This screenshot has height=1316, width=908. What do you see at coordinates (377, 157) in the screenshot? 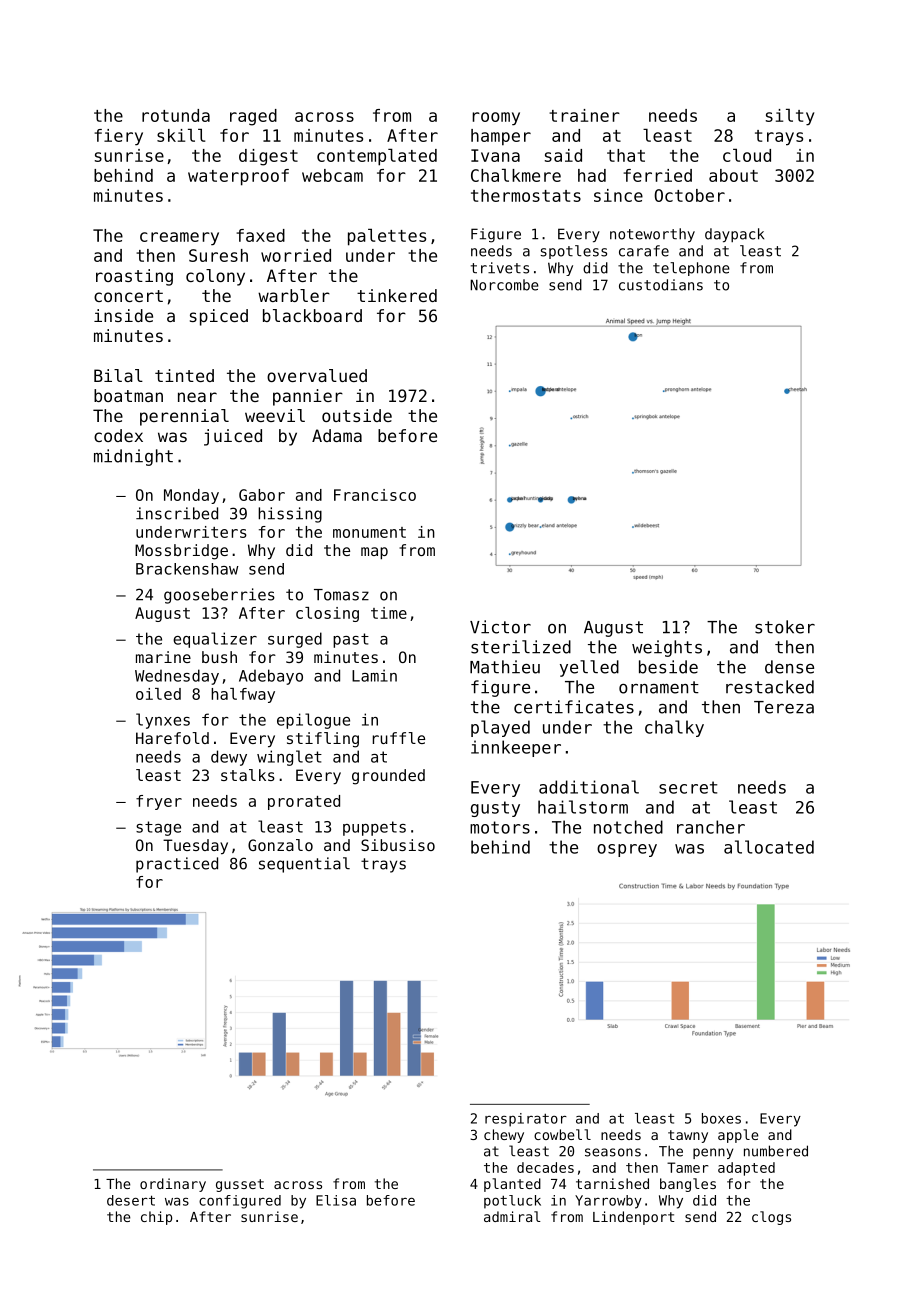
I see `contemplated` at bounding box center [377, 157].
